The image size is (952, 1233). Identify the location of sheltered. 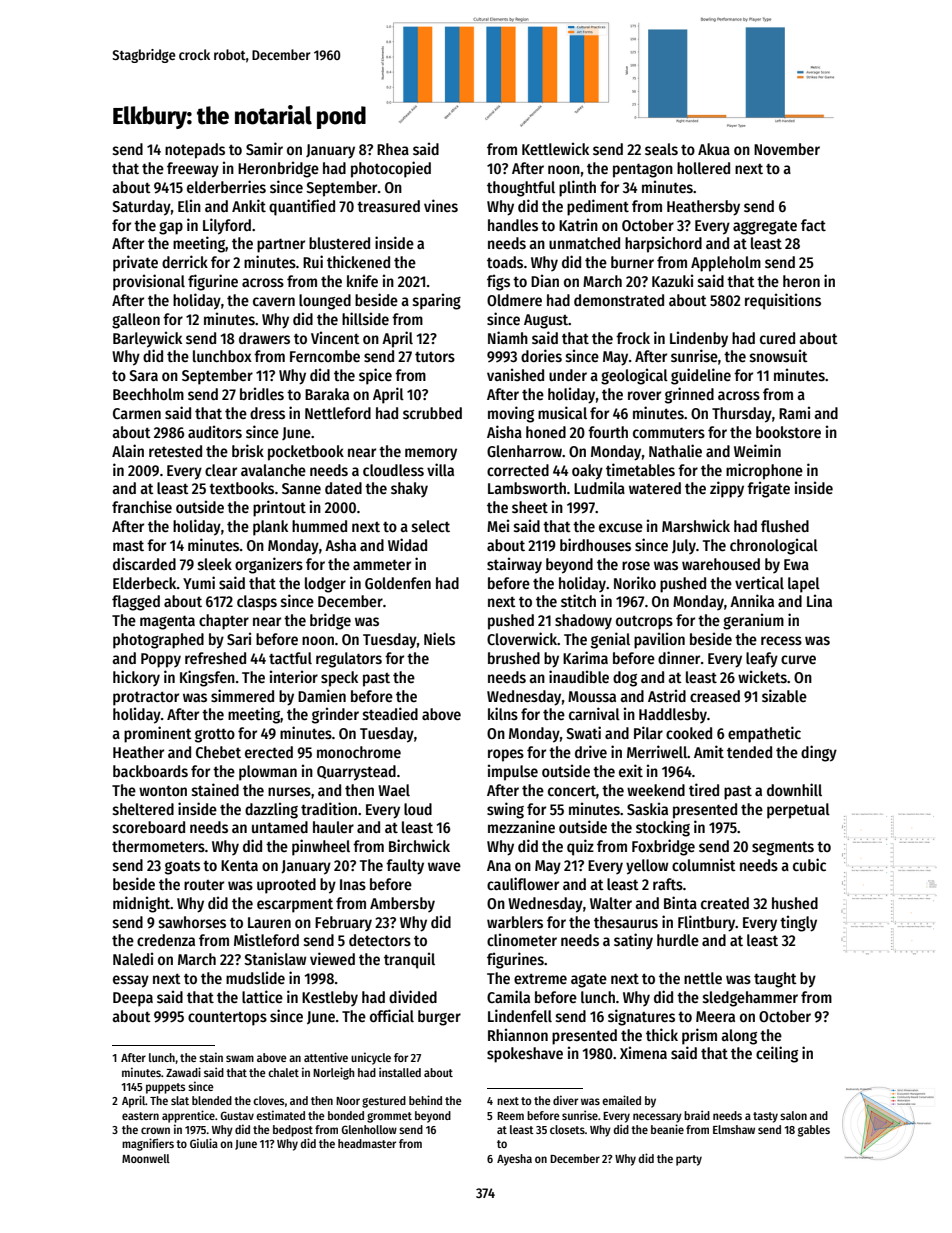
(143, 809).
